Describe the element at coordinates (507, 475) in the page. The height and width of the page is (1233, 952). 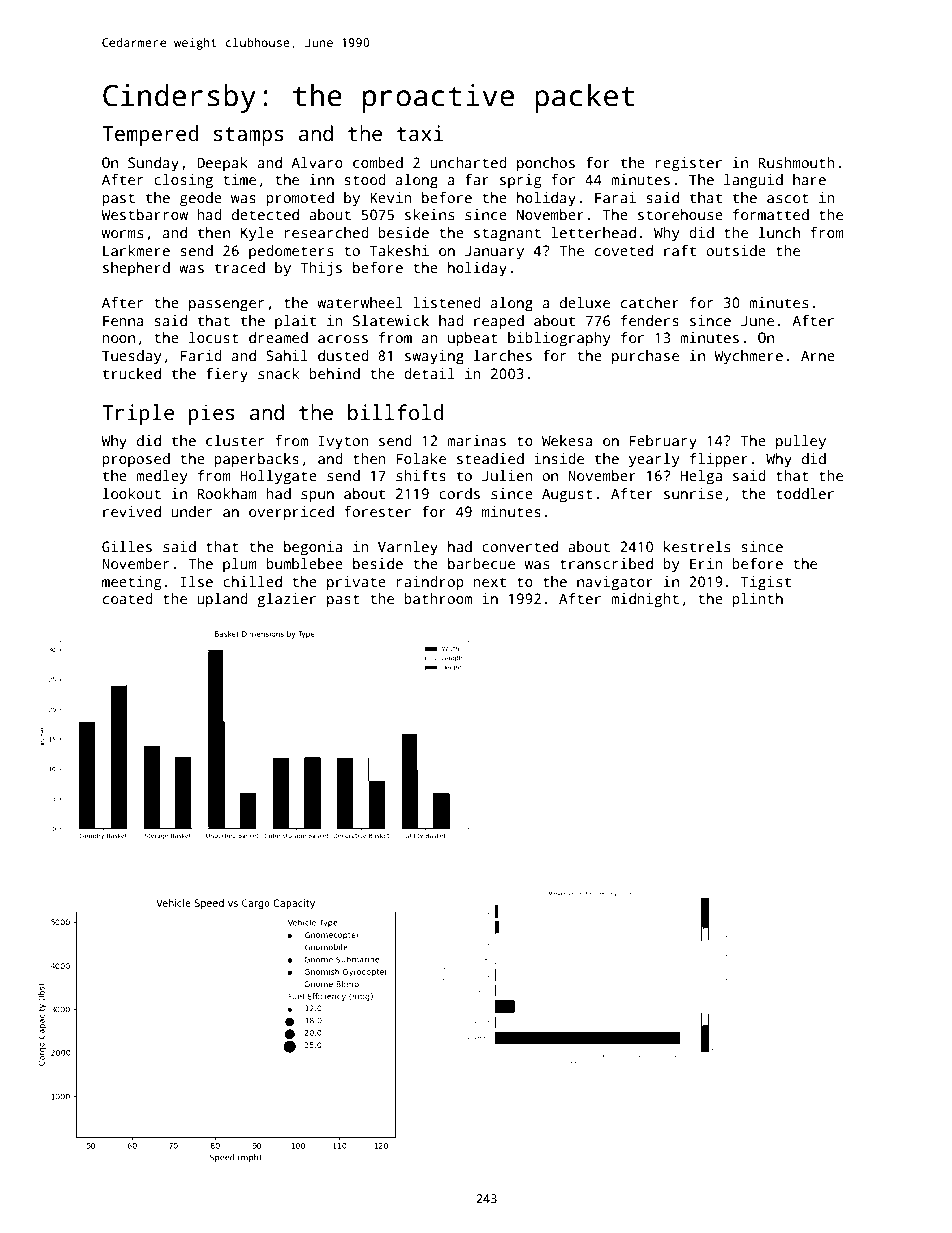
I see `Julien` at that location.
